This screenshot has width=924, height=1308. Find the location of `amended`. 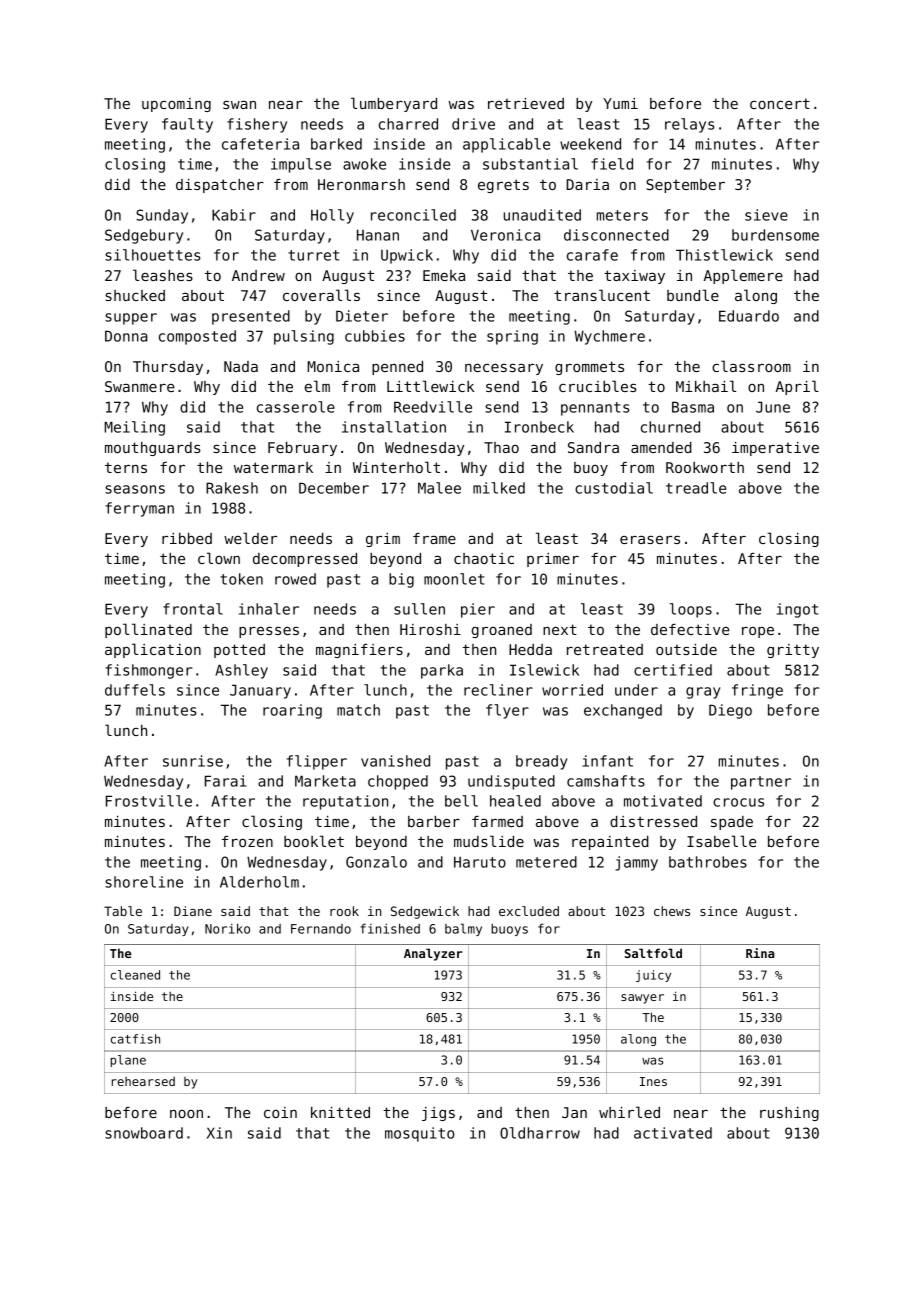

amended is located at coordinates (661, 447).
